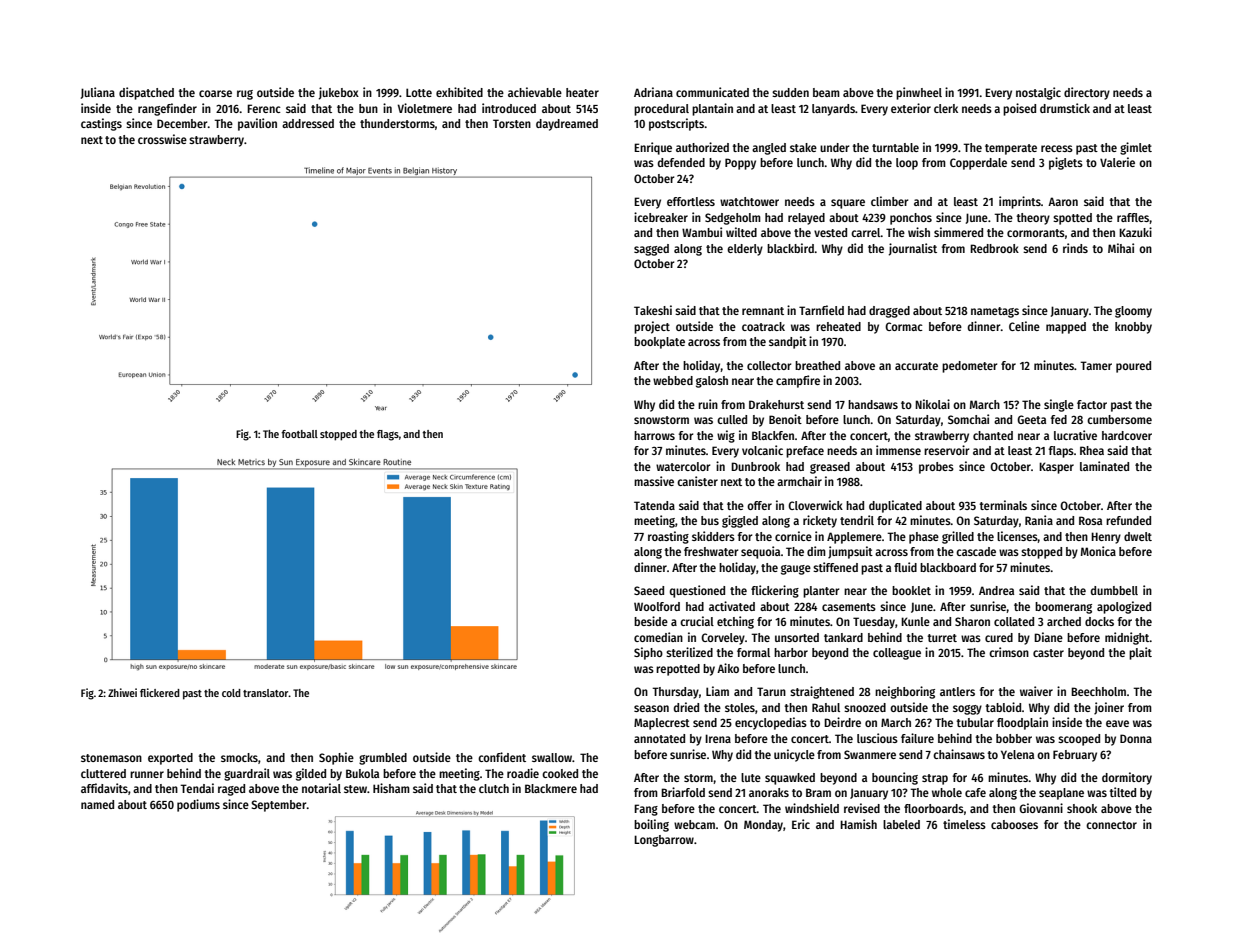  I want to click on Sedgeholm, so click(733, 219).
